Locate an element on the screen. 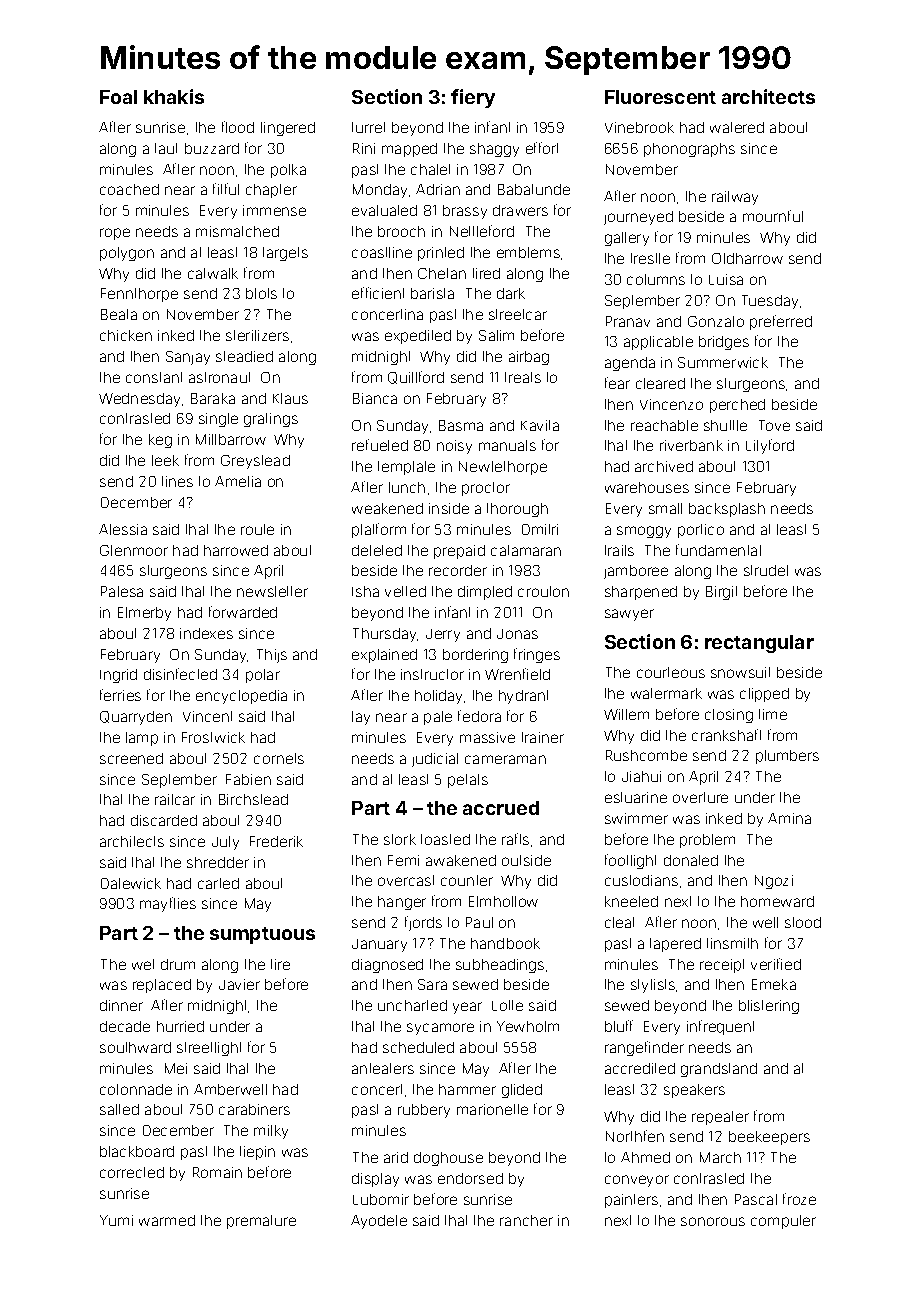  route is located at coordinates (257, 529).
